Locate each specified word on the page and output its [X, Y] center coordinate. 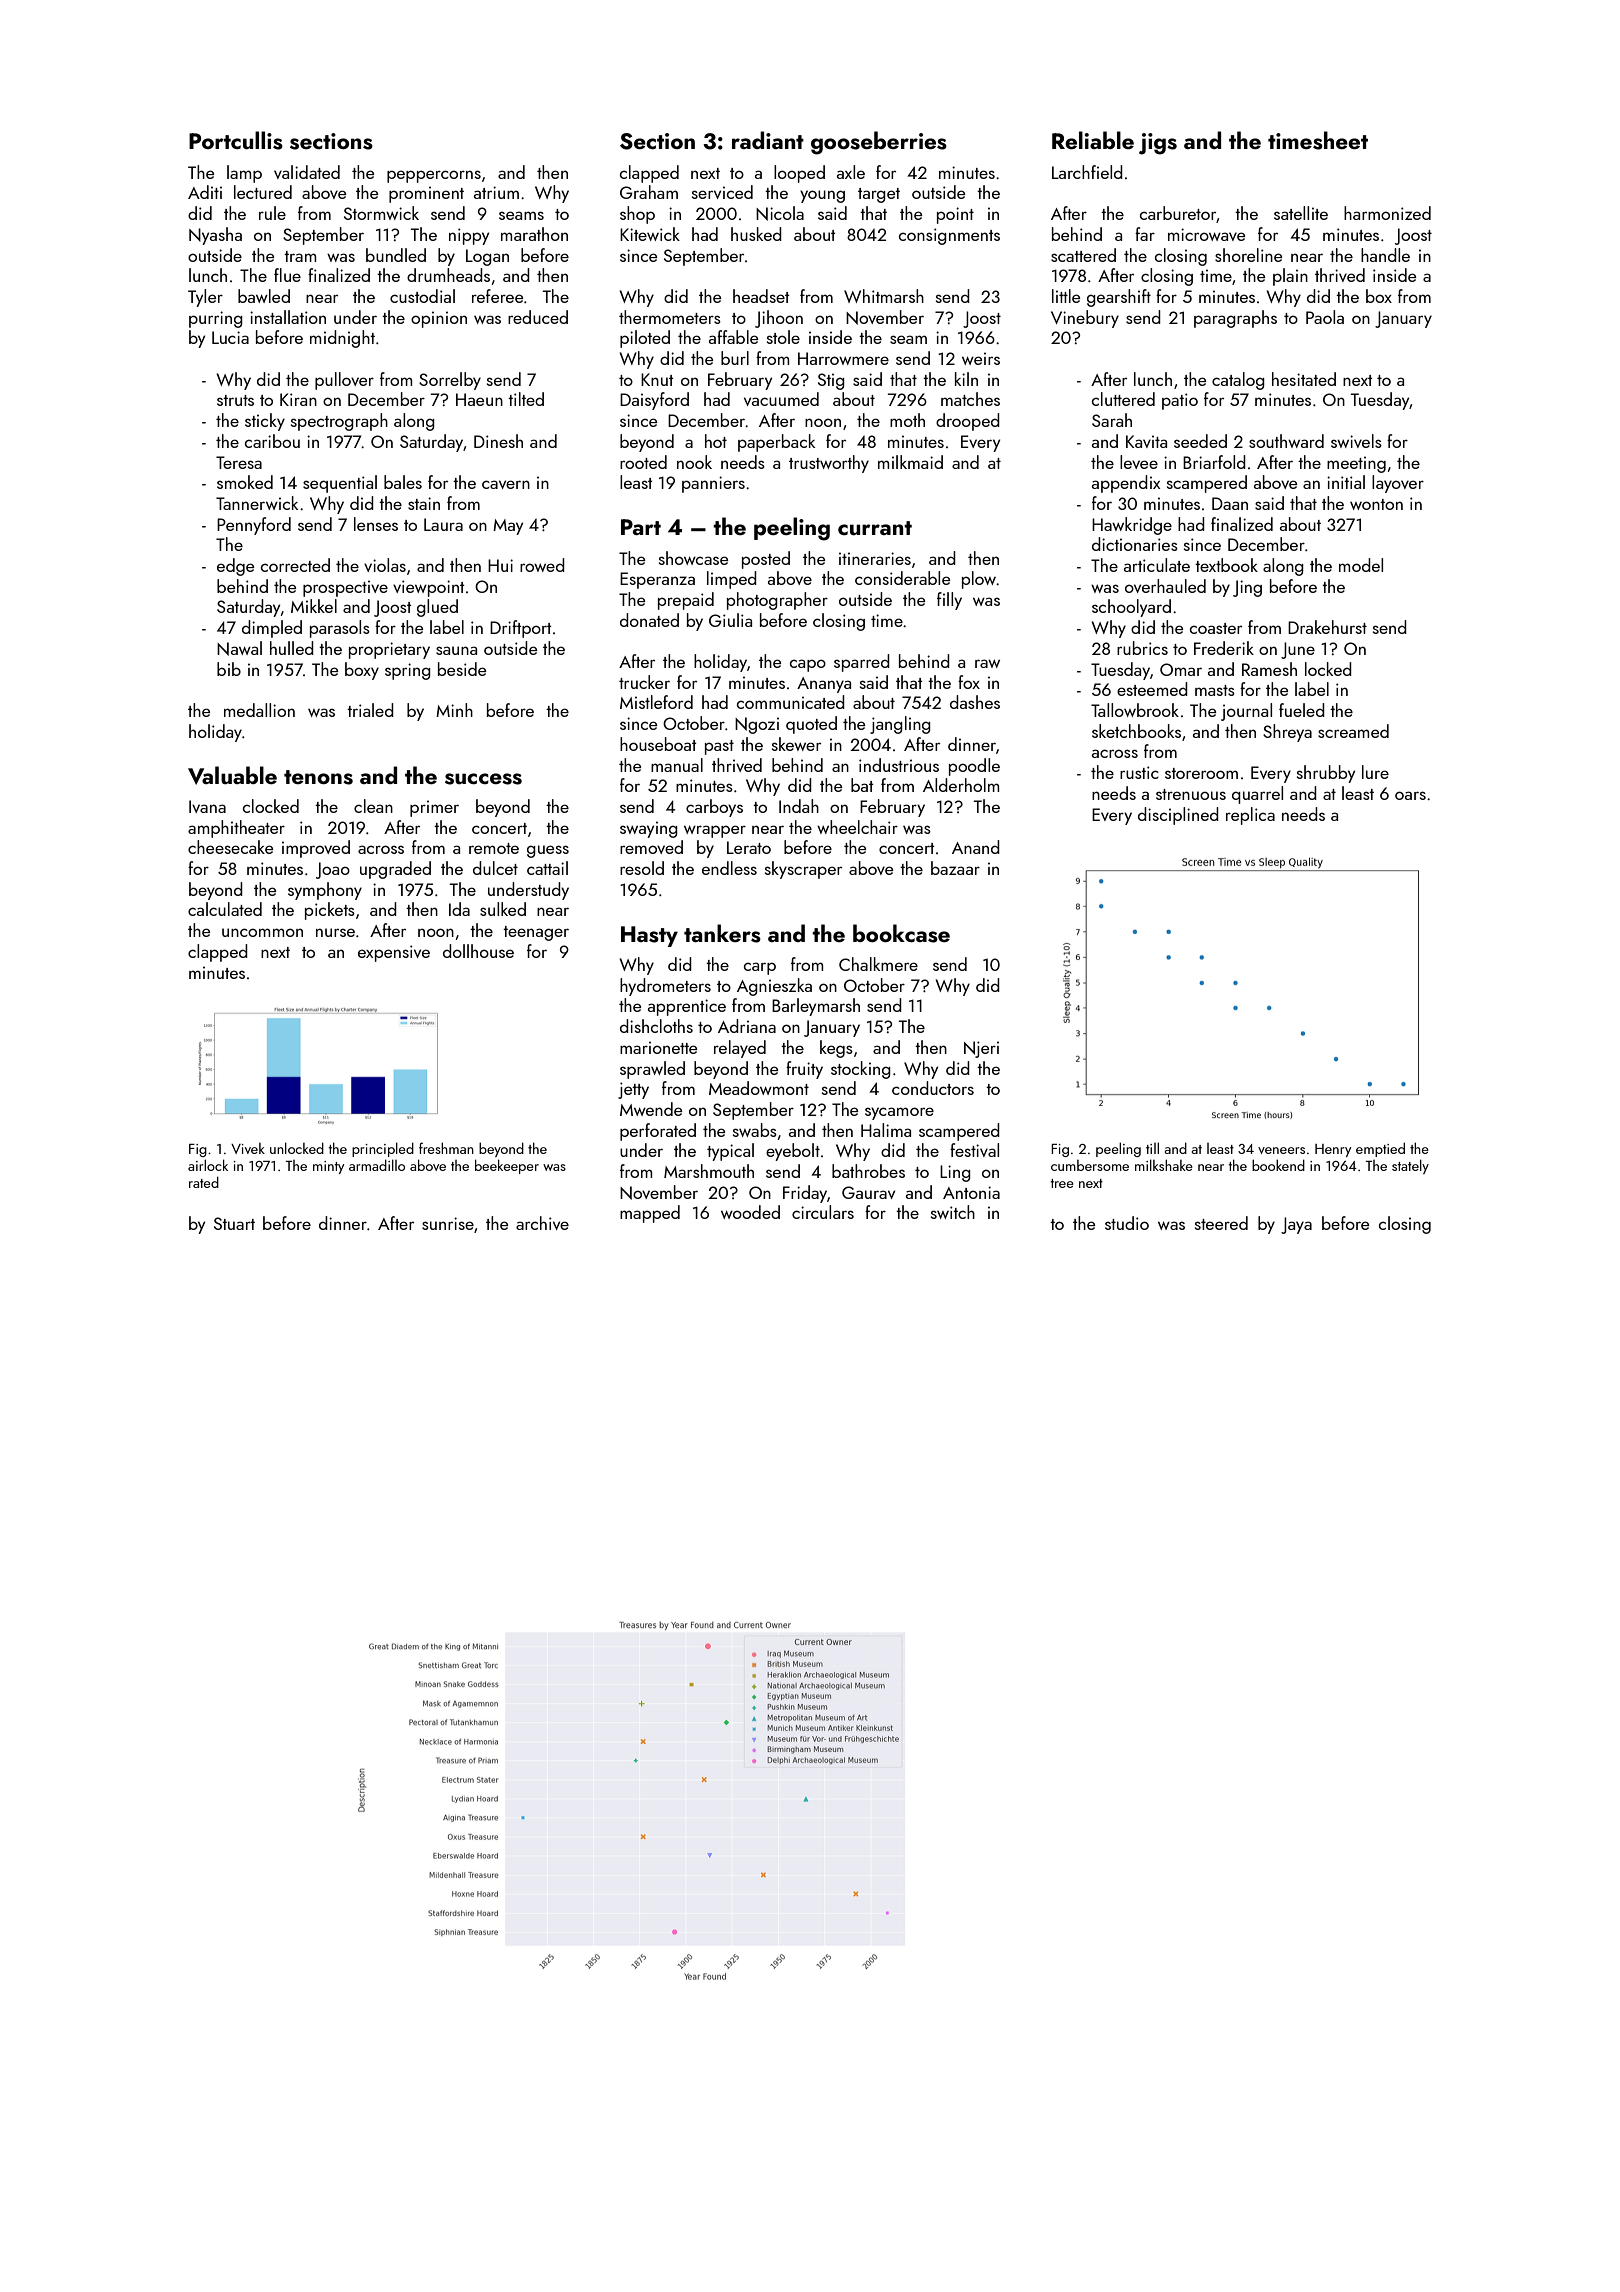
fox [969, 682]
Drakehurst [1327, 627]
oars [1410, 795]
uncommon [262, 932]
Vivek [248, 1148]
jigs [1158, 144]
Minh [454, 710]
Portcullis [236, 140]
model [1361, 565]
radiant [768, 140]
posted [766, 560]
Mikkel [314, 606]
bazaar [955, 868]
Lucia [230, 337]
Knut [657, 379]
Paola [1325, 317]
